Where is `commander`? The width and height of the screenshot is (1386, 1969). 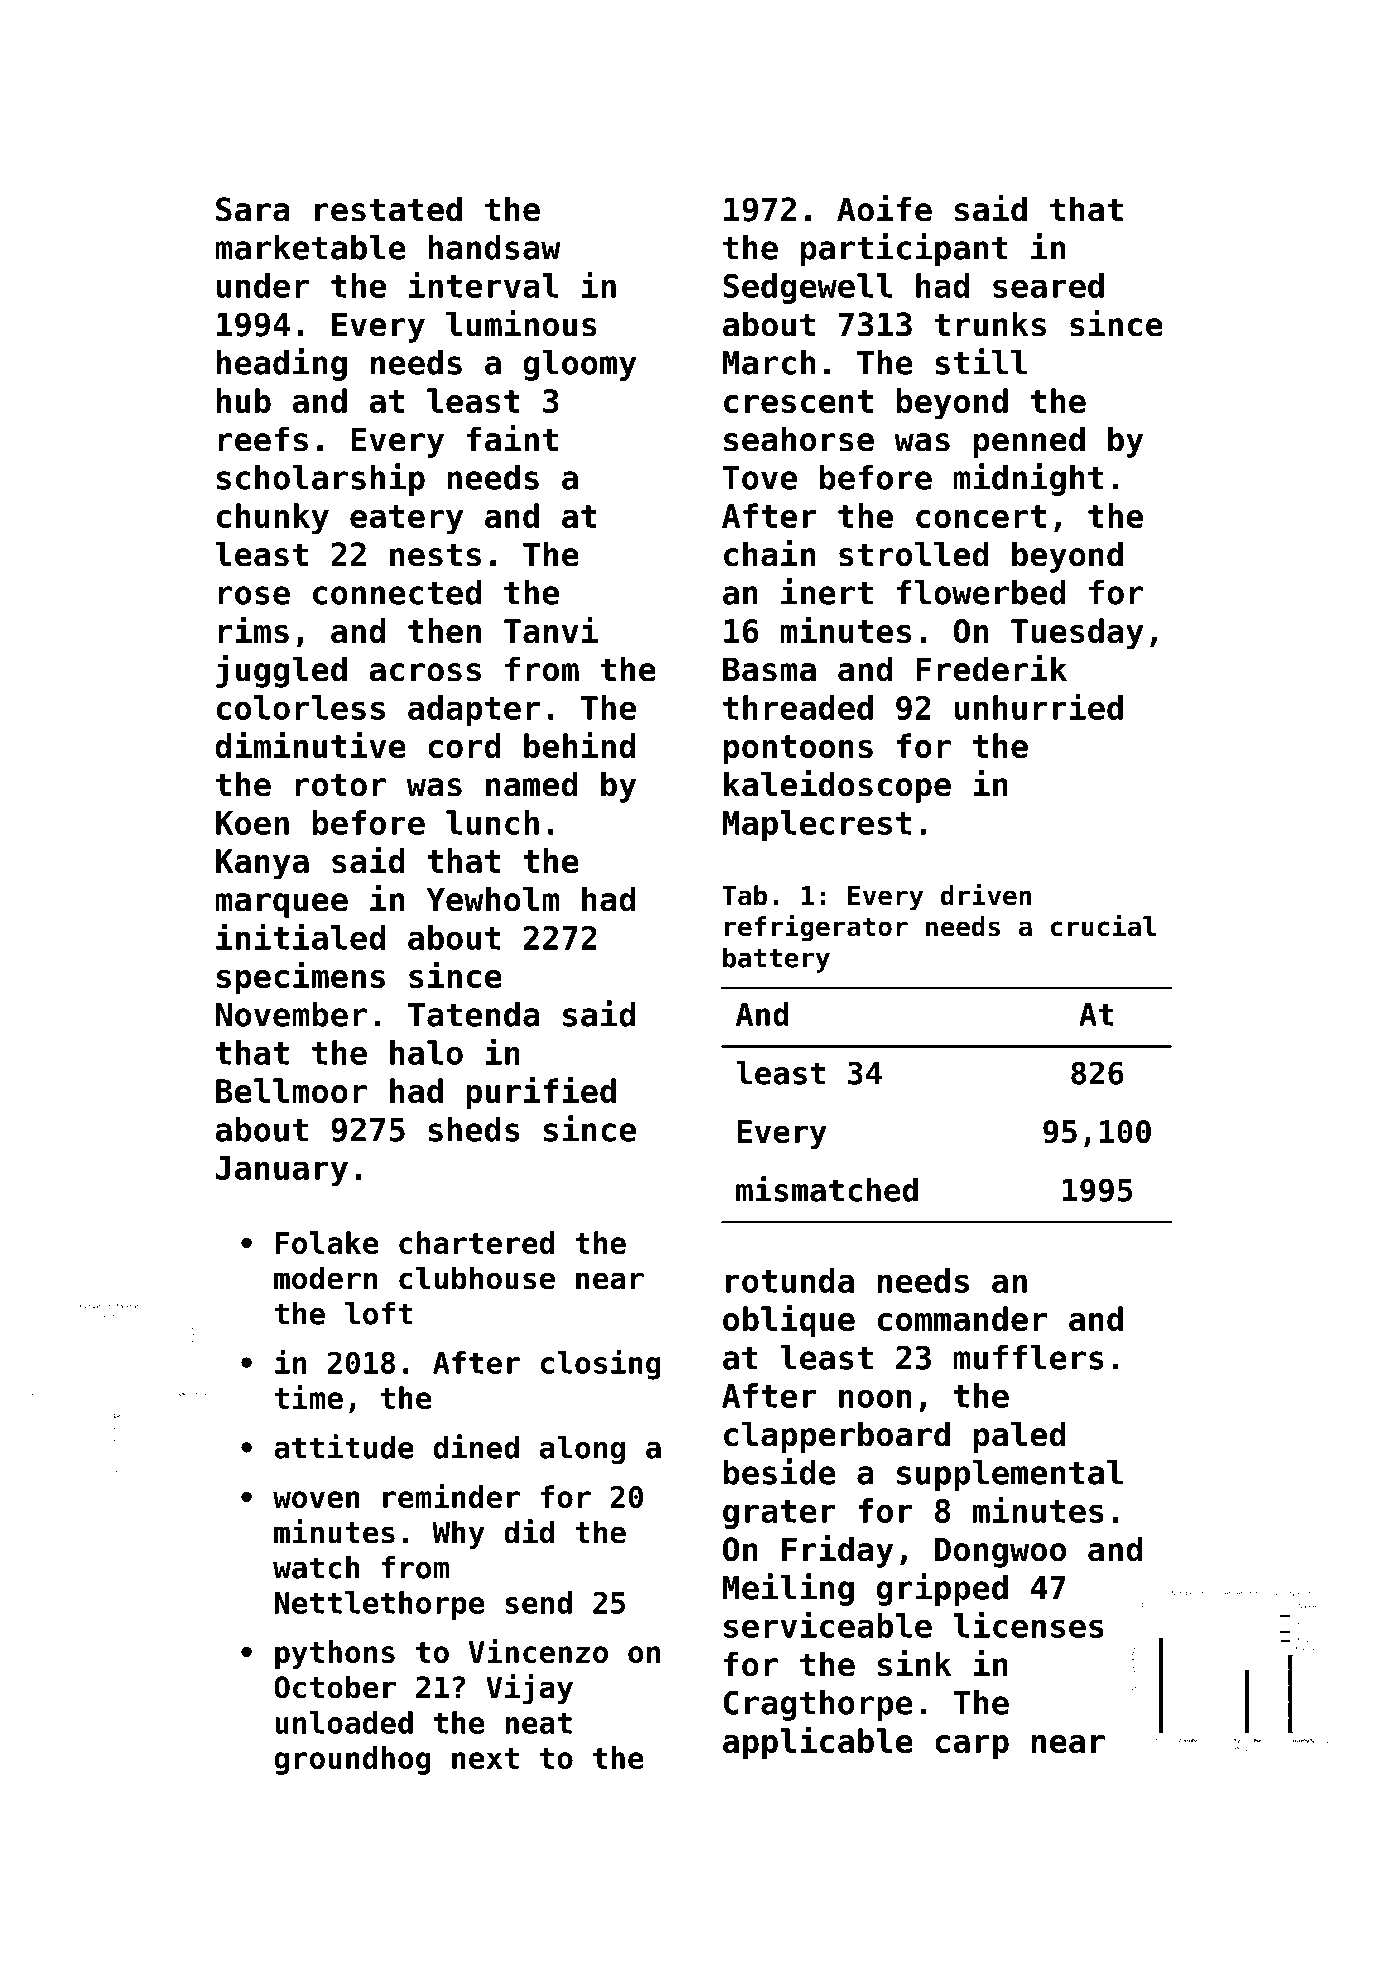
commander is located at coordinates (962, 1318).
